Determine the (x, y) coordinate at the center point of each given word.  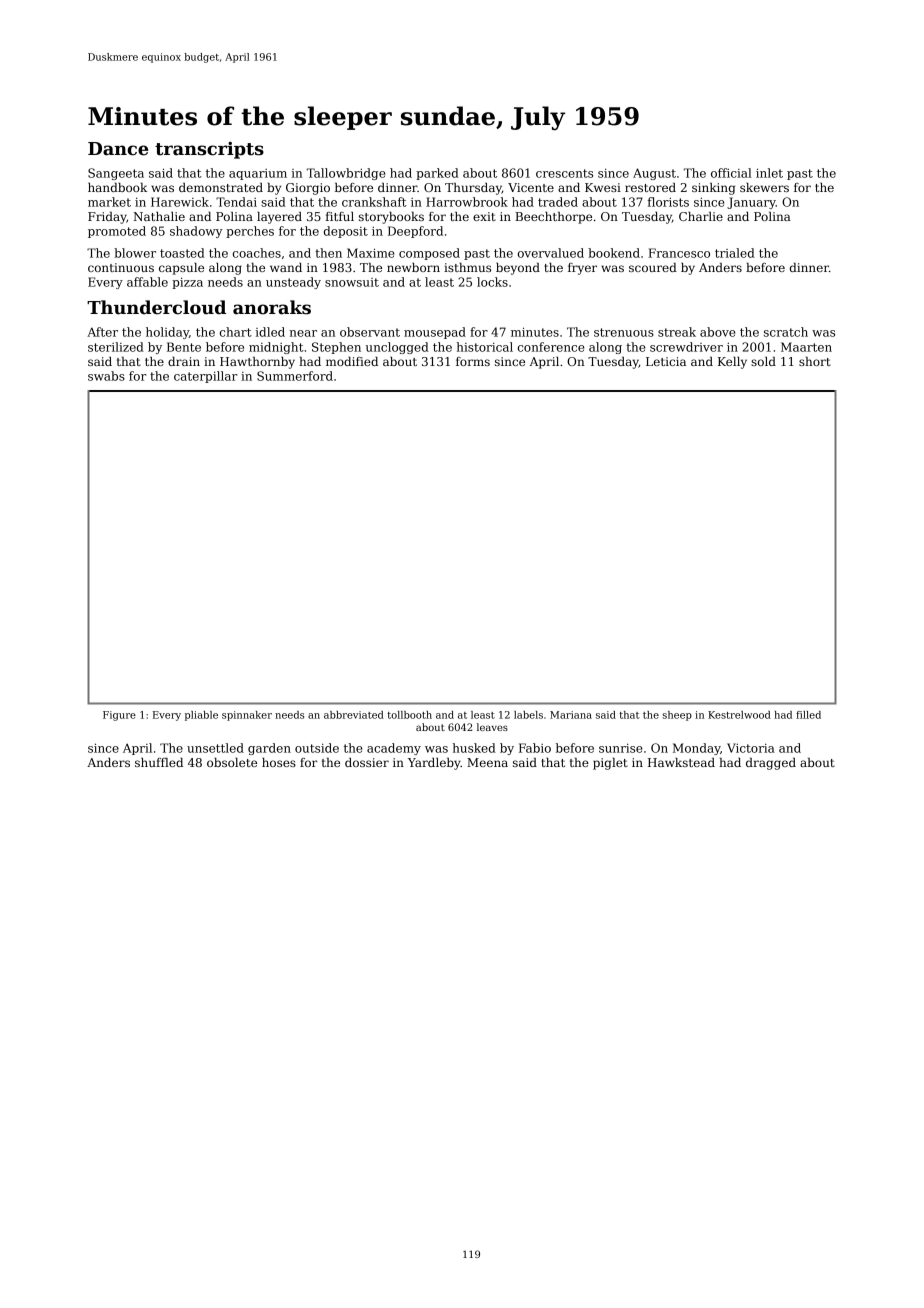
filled (808, 715)
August (654, 174)
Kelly (732, 363)
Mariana (571, 715)
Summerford (295, 376)
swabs (106, 376)
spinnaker (247, 716)
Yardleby (434, 764)
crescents (564, 173)
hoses (279, 762)
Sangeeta (116, 174)
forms (473, 361)
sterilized (116, 347)
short (815, 361)
